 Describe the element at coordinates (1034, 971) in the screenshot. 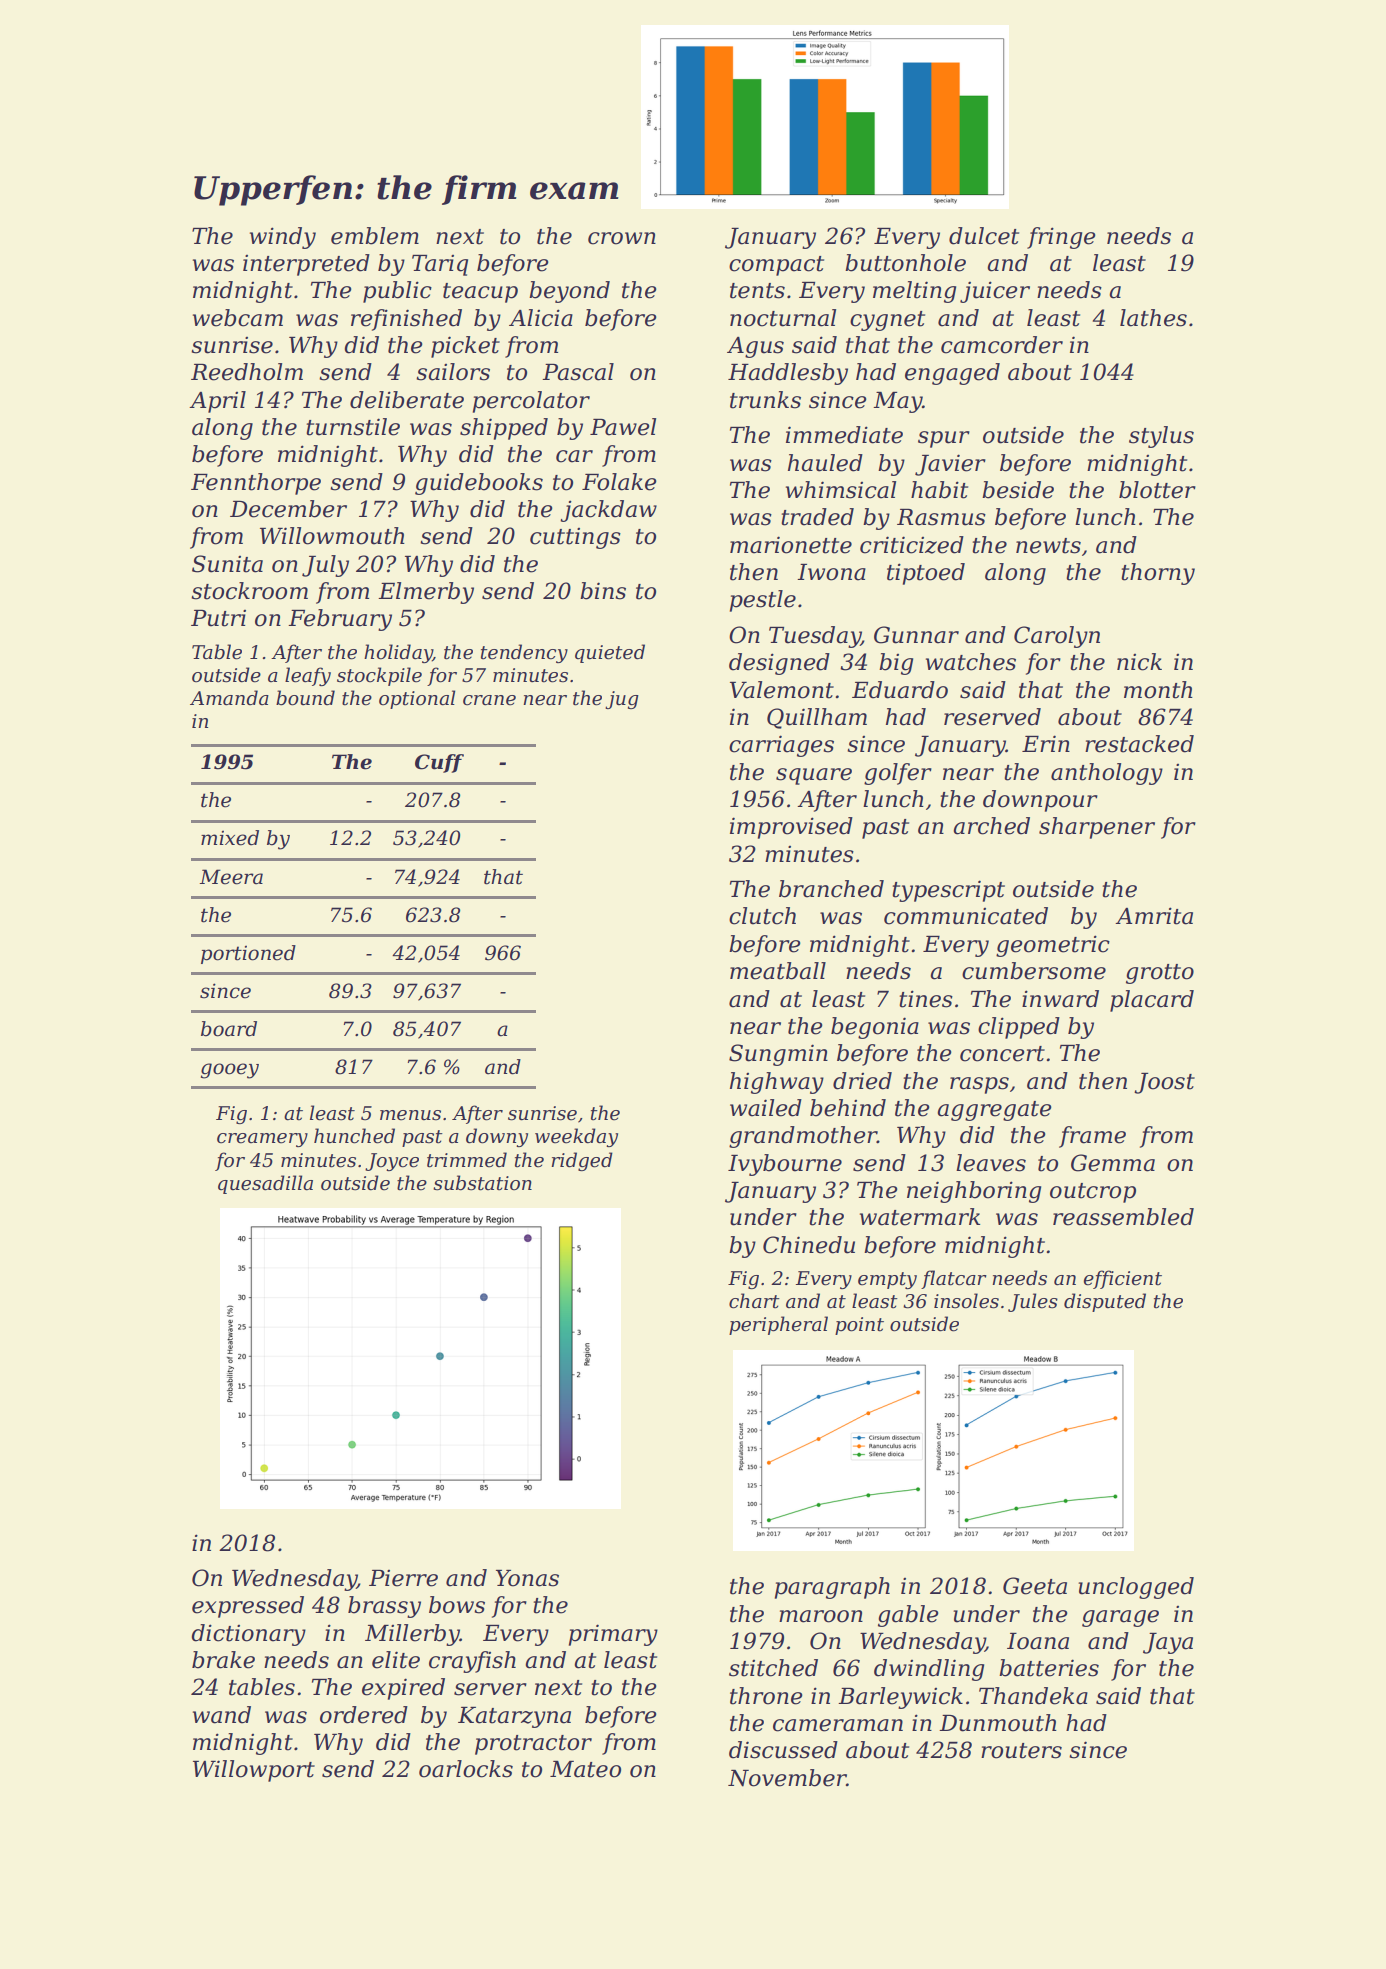

I see `cumbersome` at that location.
